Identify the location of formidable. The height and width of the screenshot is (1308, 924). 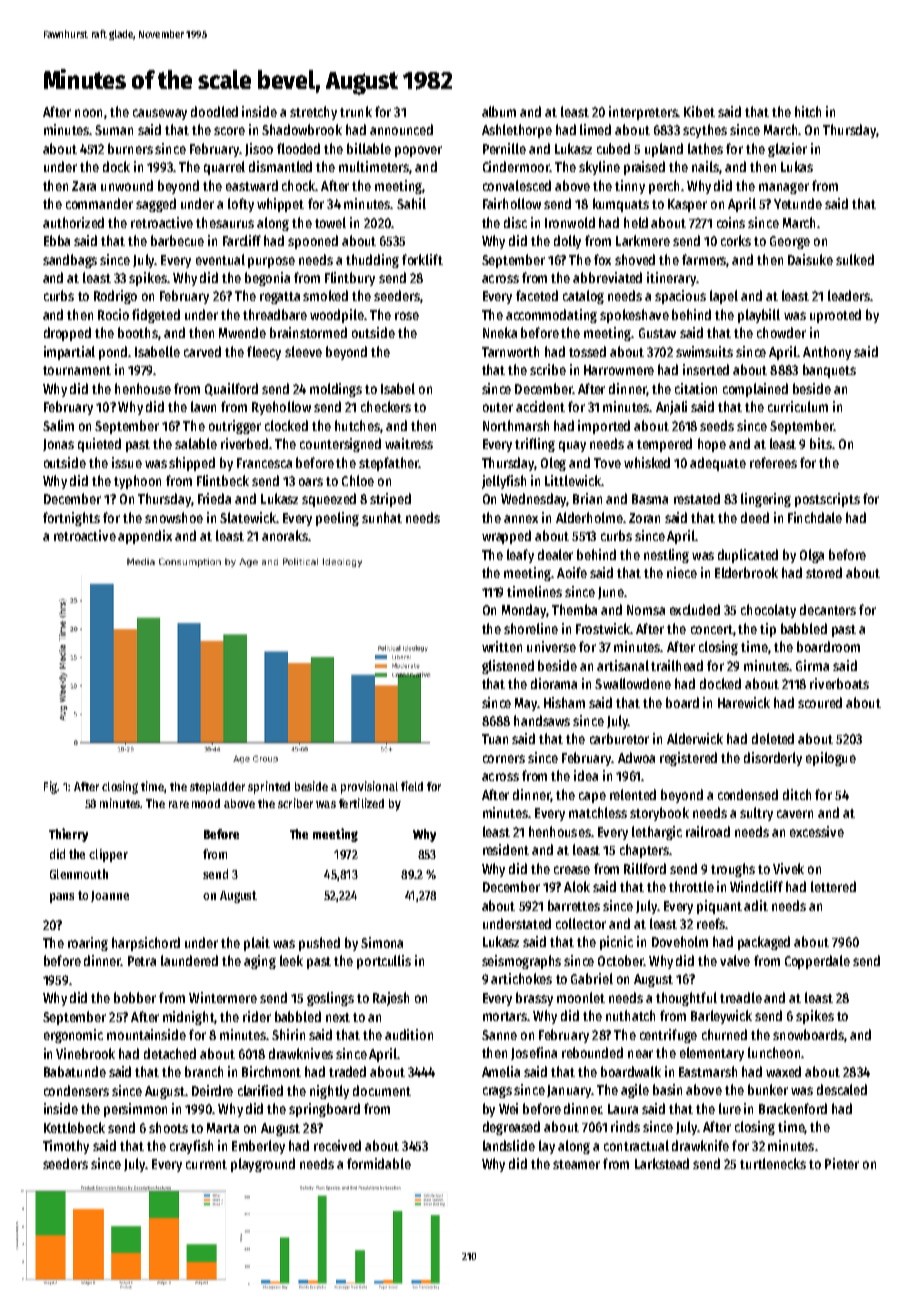
(379, 1163).
